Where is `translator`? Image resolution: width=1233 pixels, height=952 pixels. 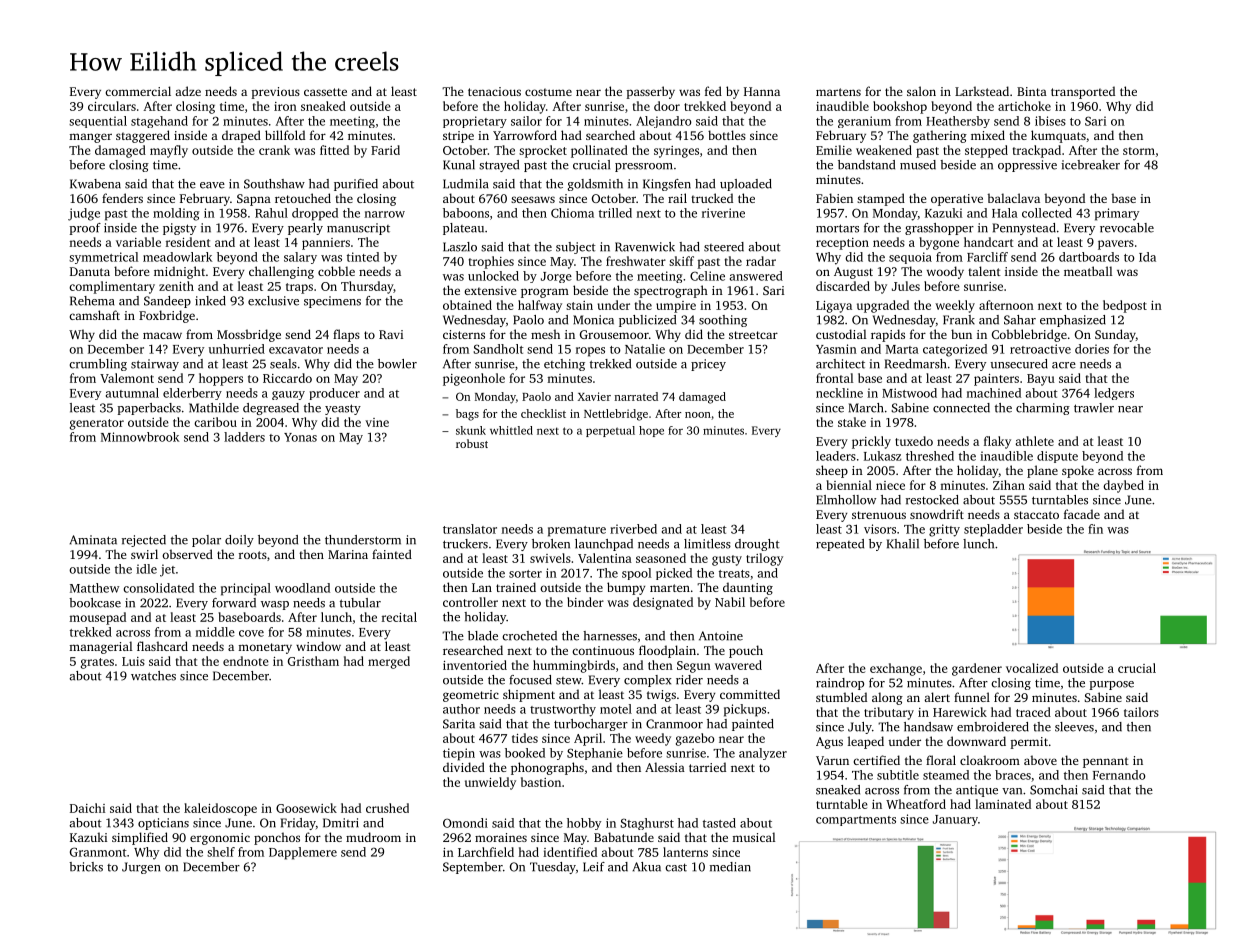 translator is located at coordinates (470, 529).
